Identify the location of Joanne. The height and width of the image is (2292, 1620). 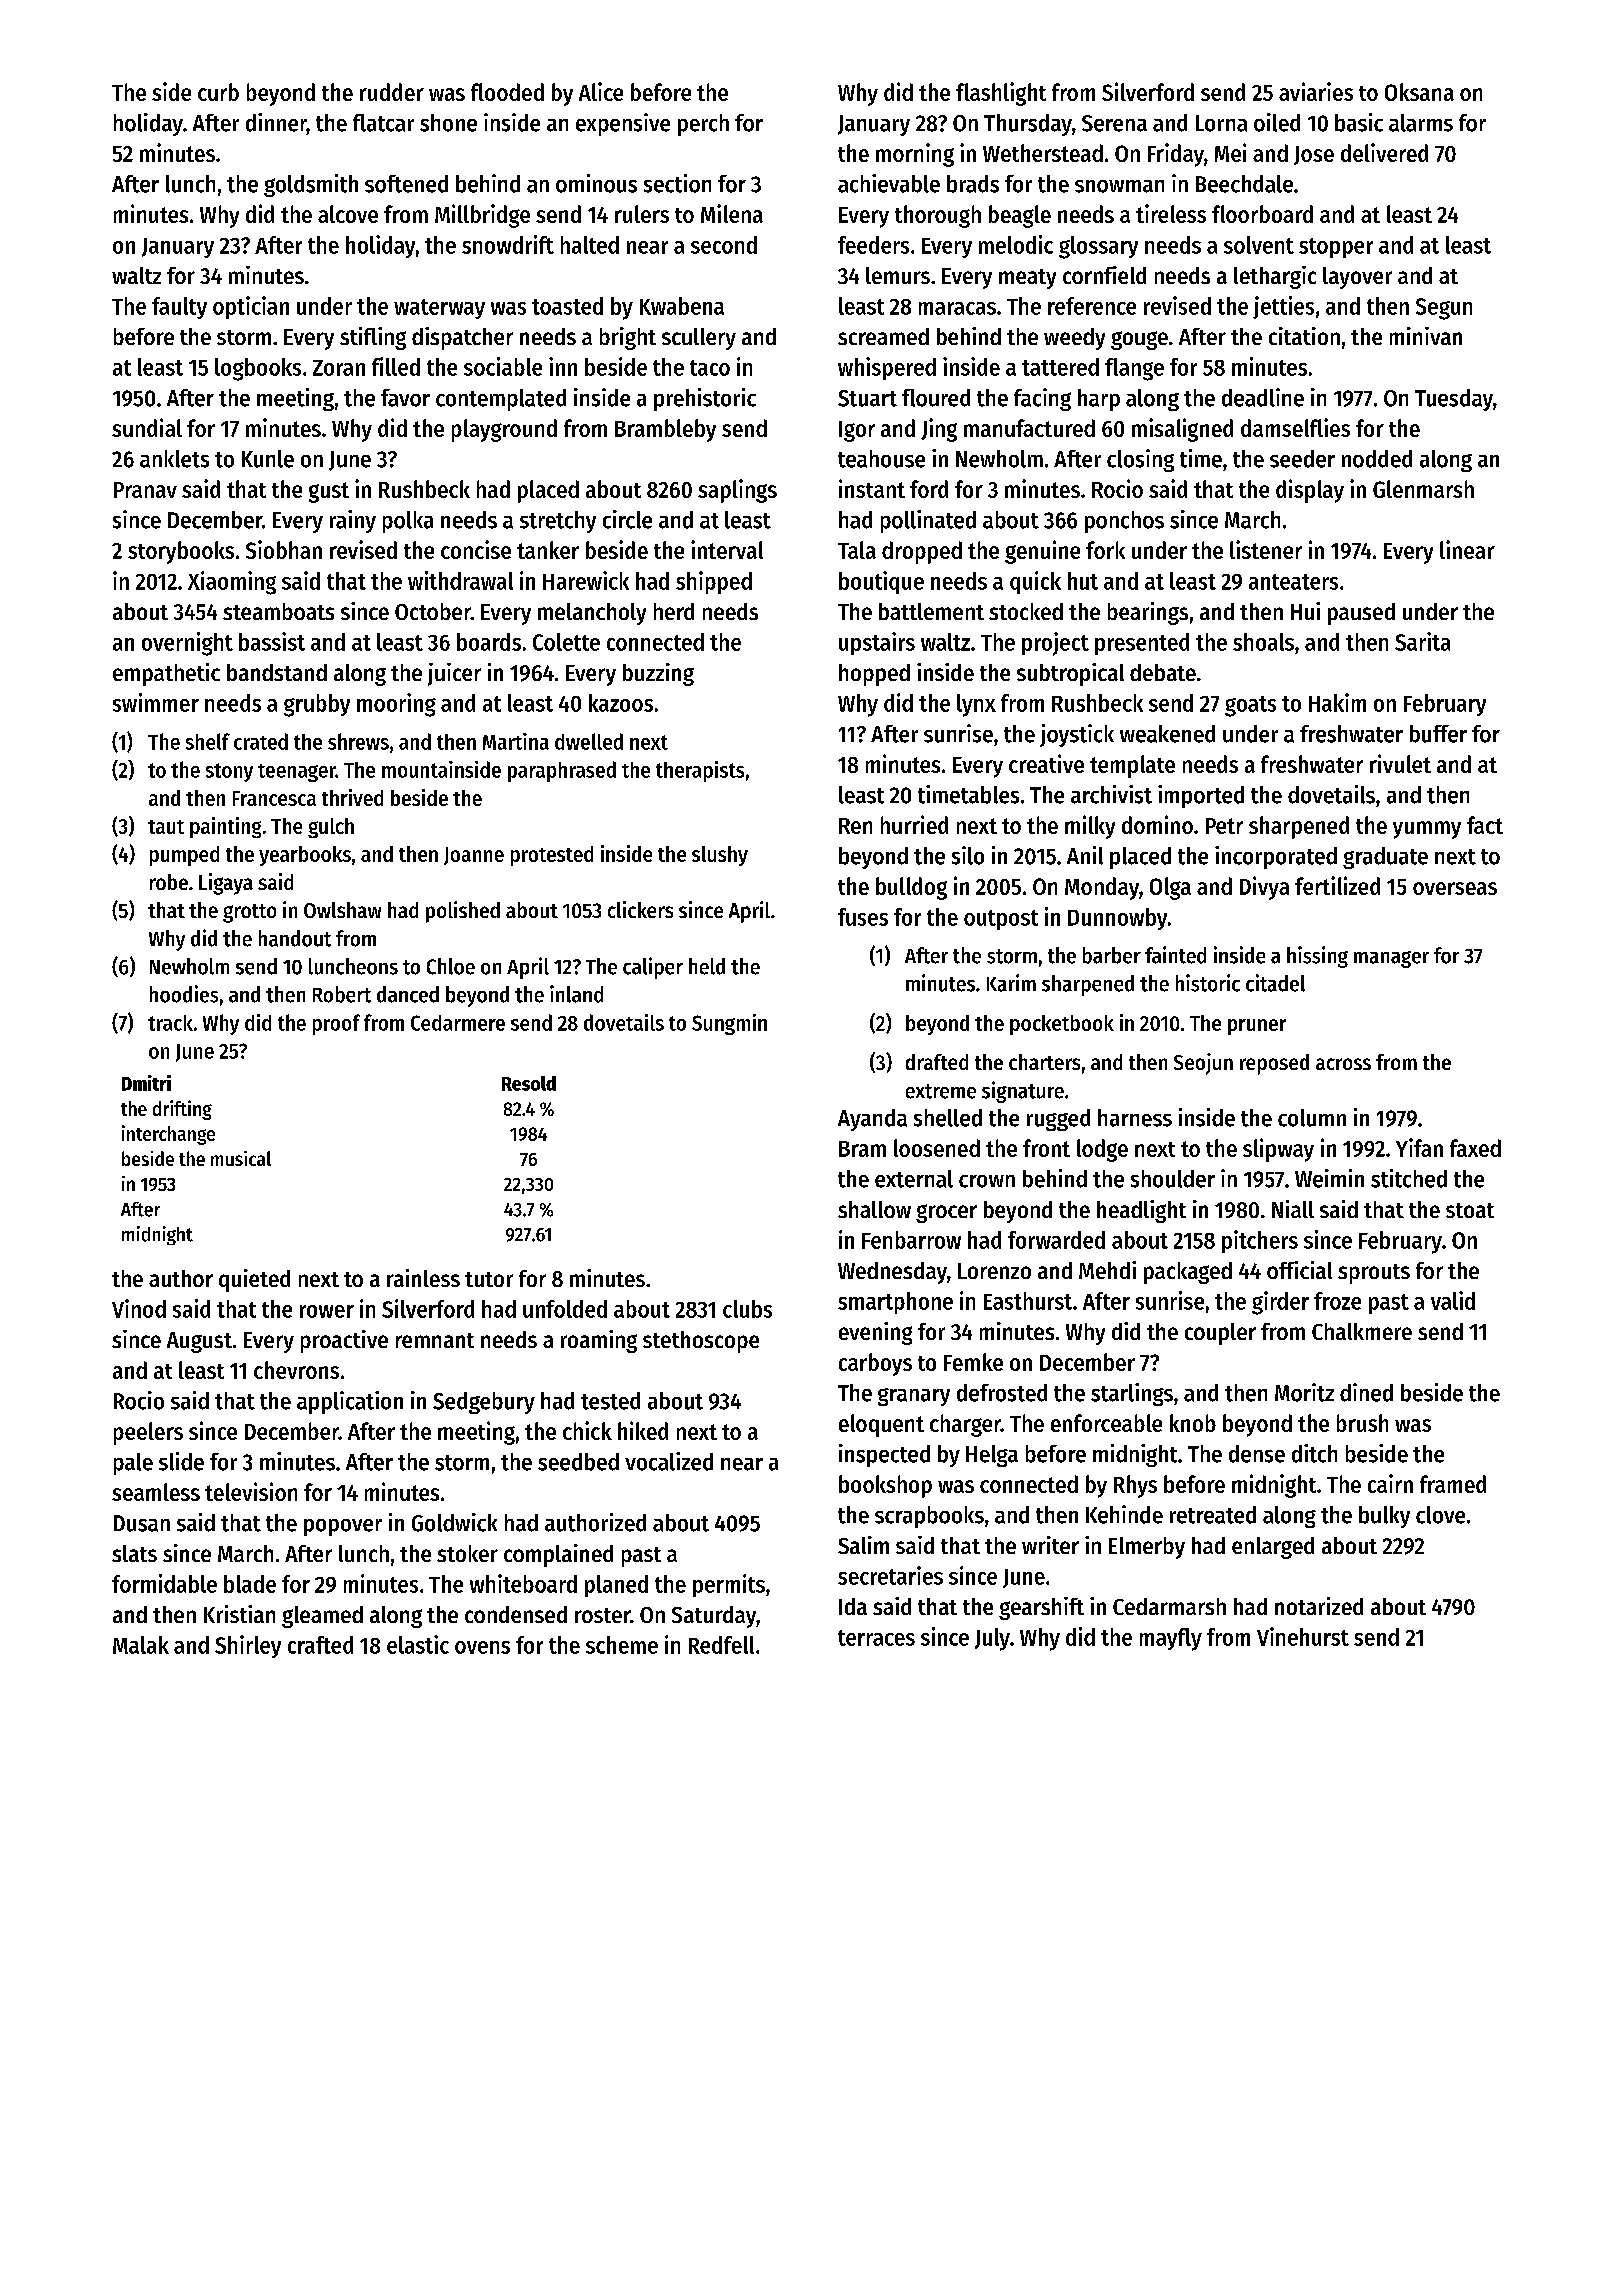
(474, 856).
